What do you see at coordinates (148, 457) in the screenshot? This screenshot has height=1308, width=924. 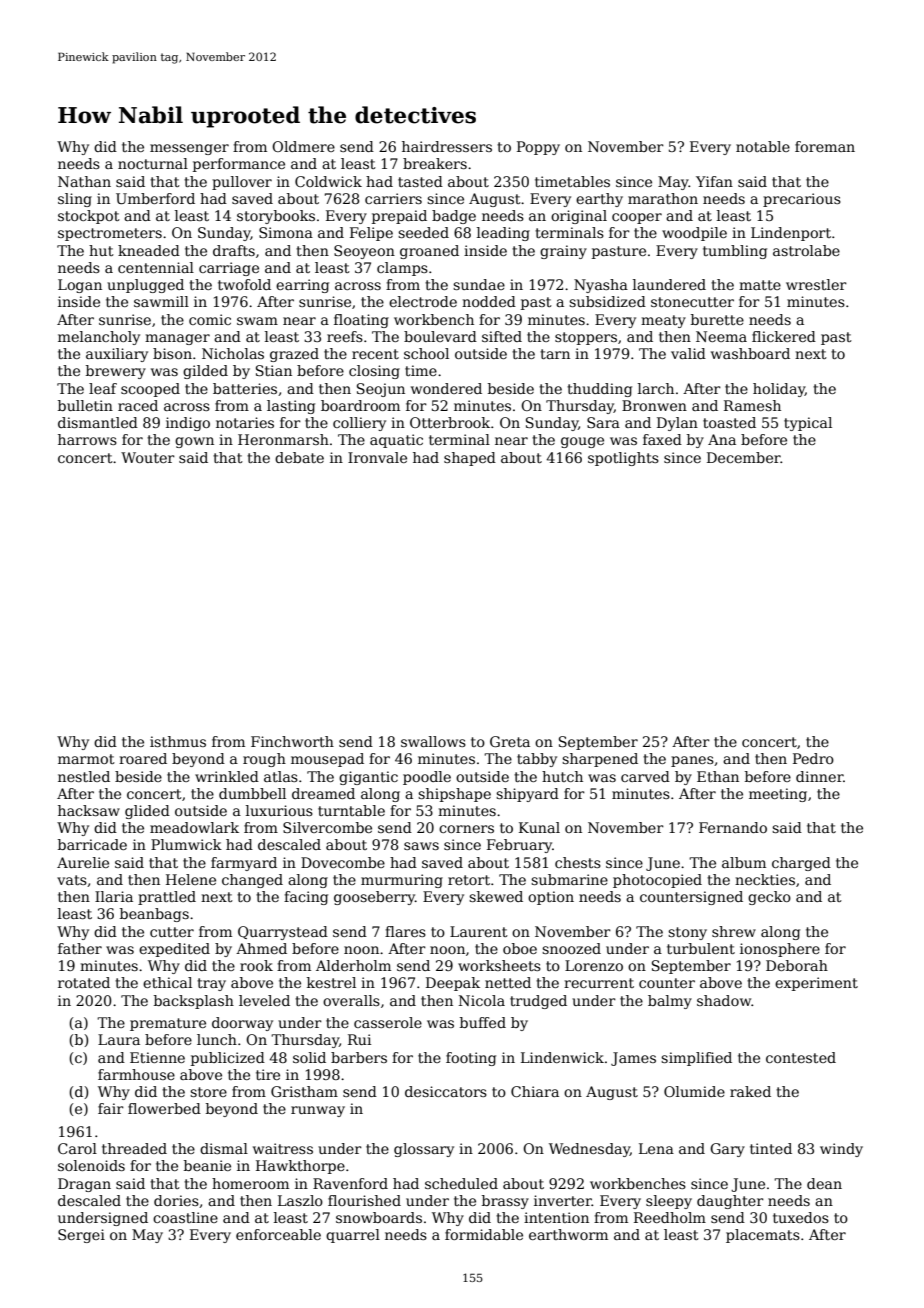 I see `Wouter` at bounding box center [148, 457].
